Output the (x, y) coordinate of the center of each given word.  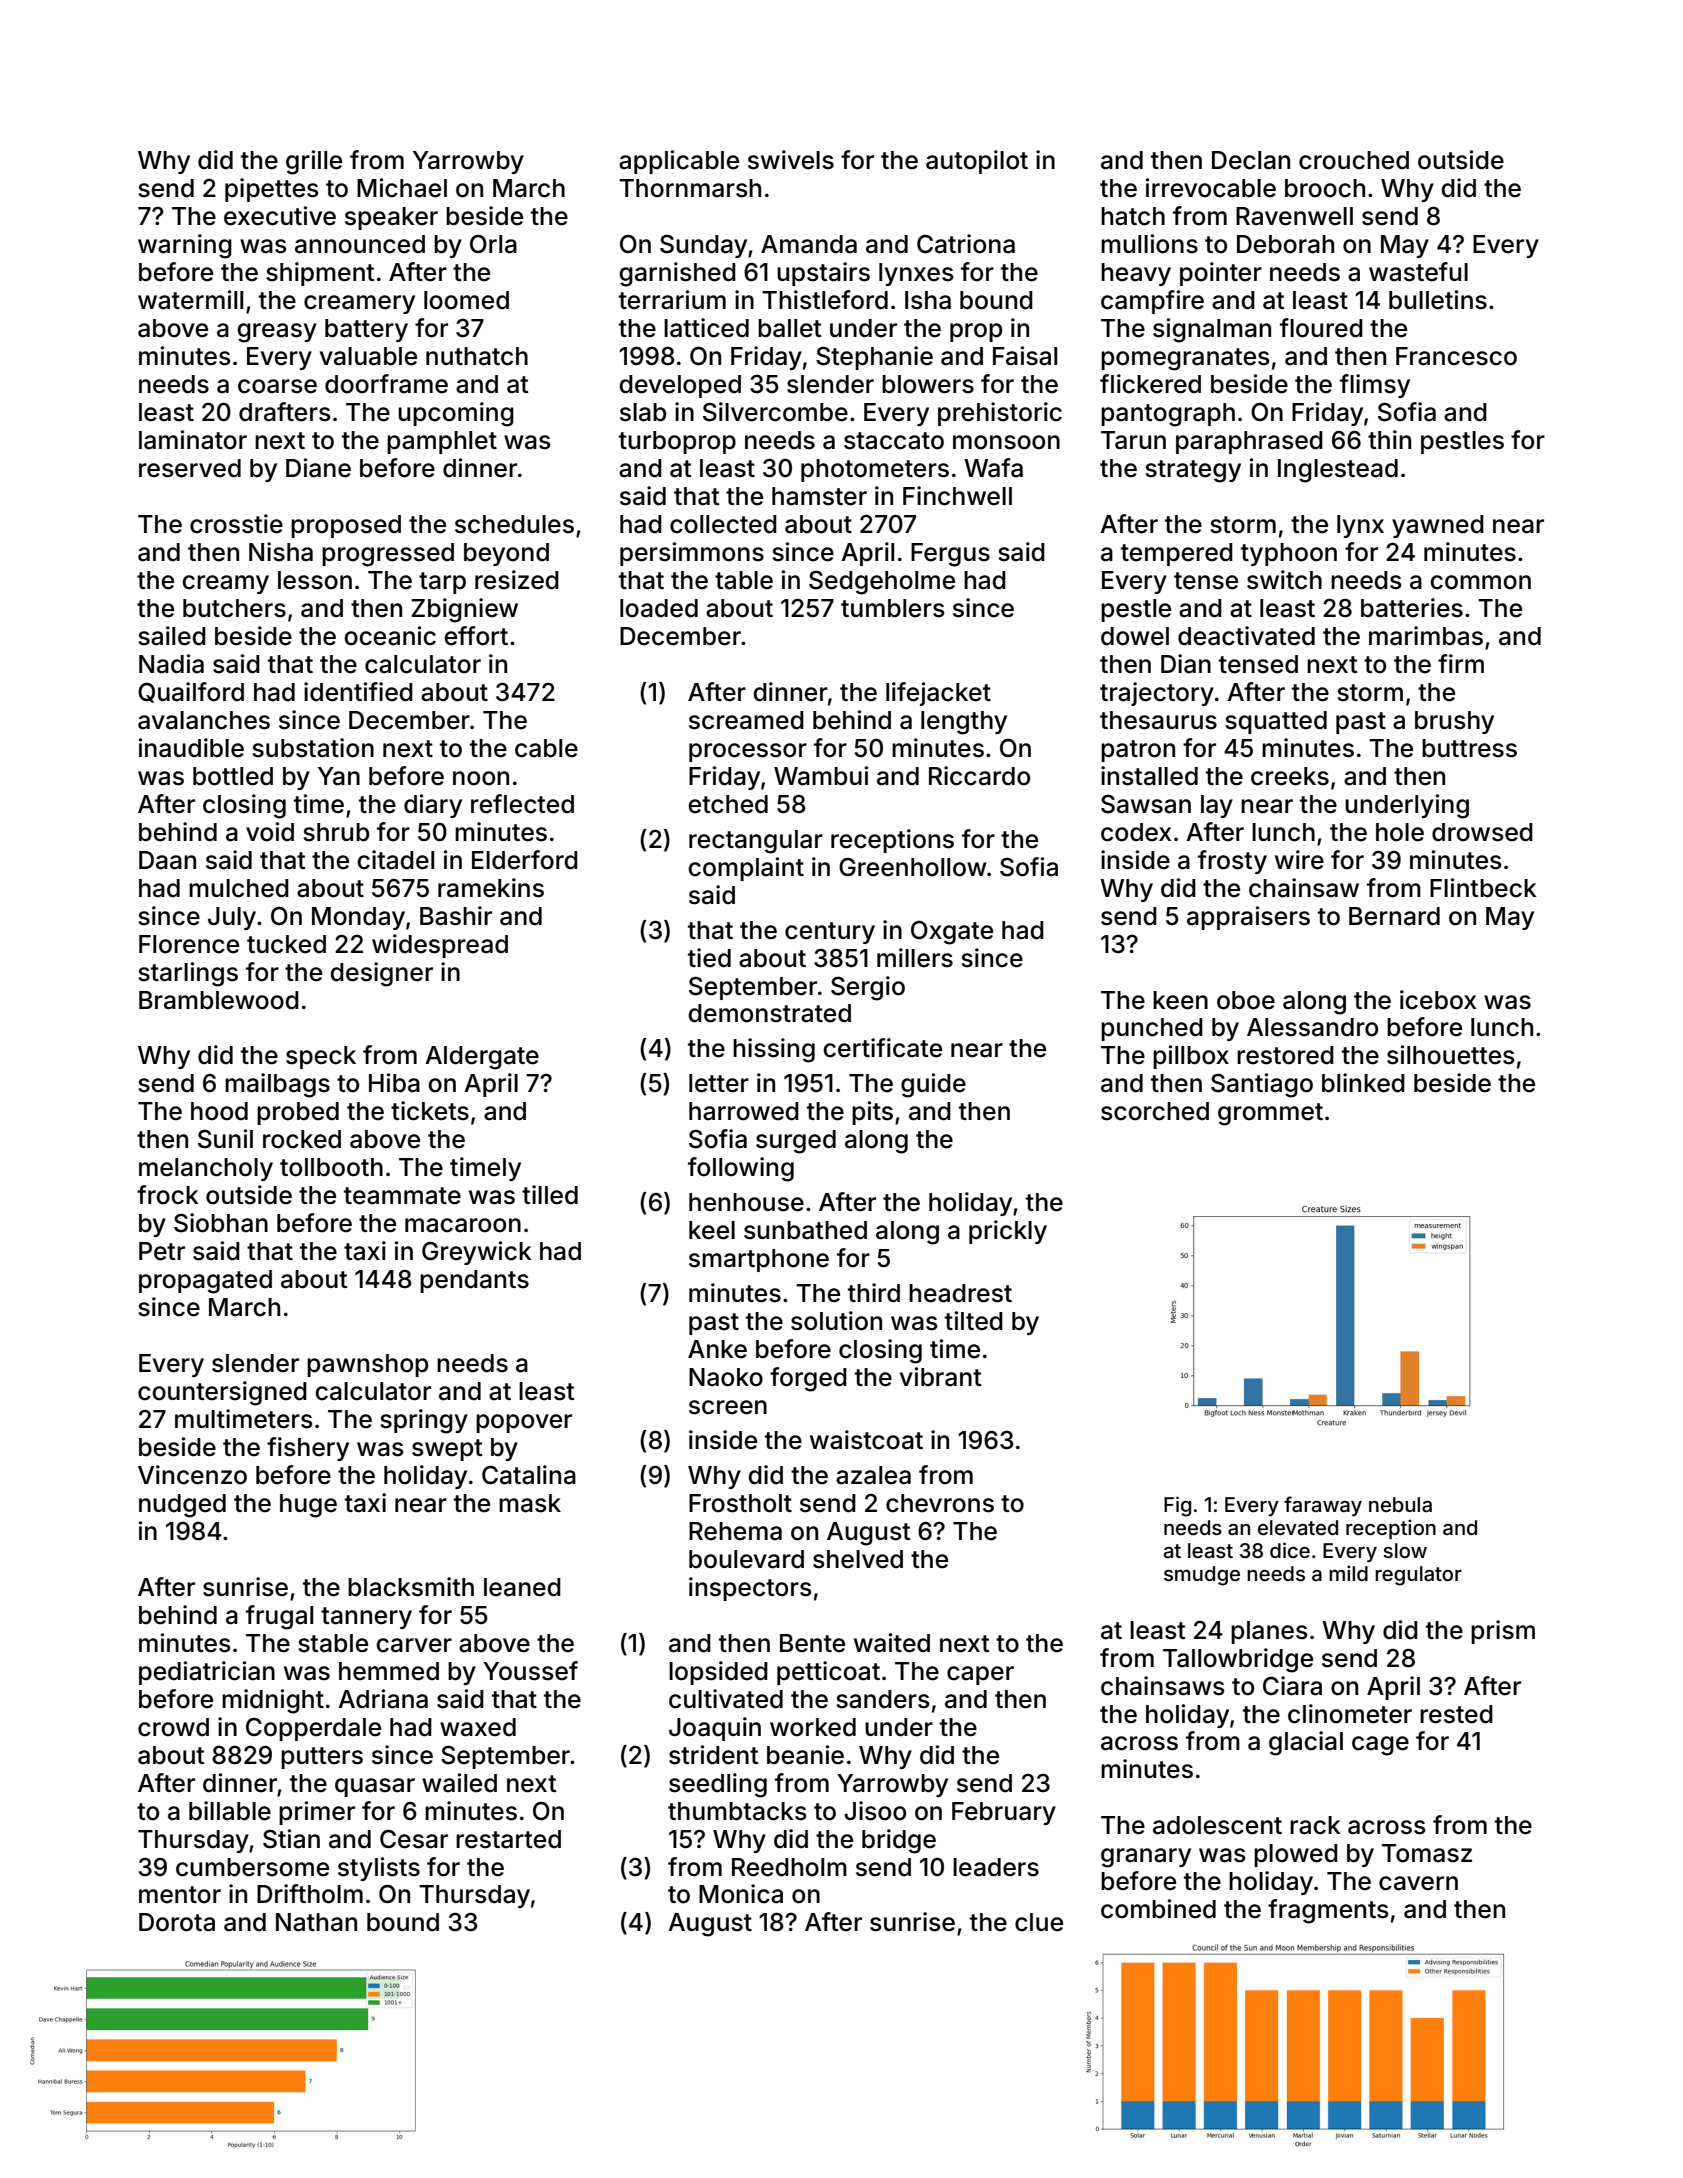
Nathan (316, 1922)
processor (748, 752)
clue (1039, 1922)
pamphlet (442, 442)
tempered (1177, 554)
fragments (1328, 1911)
